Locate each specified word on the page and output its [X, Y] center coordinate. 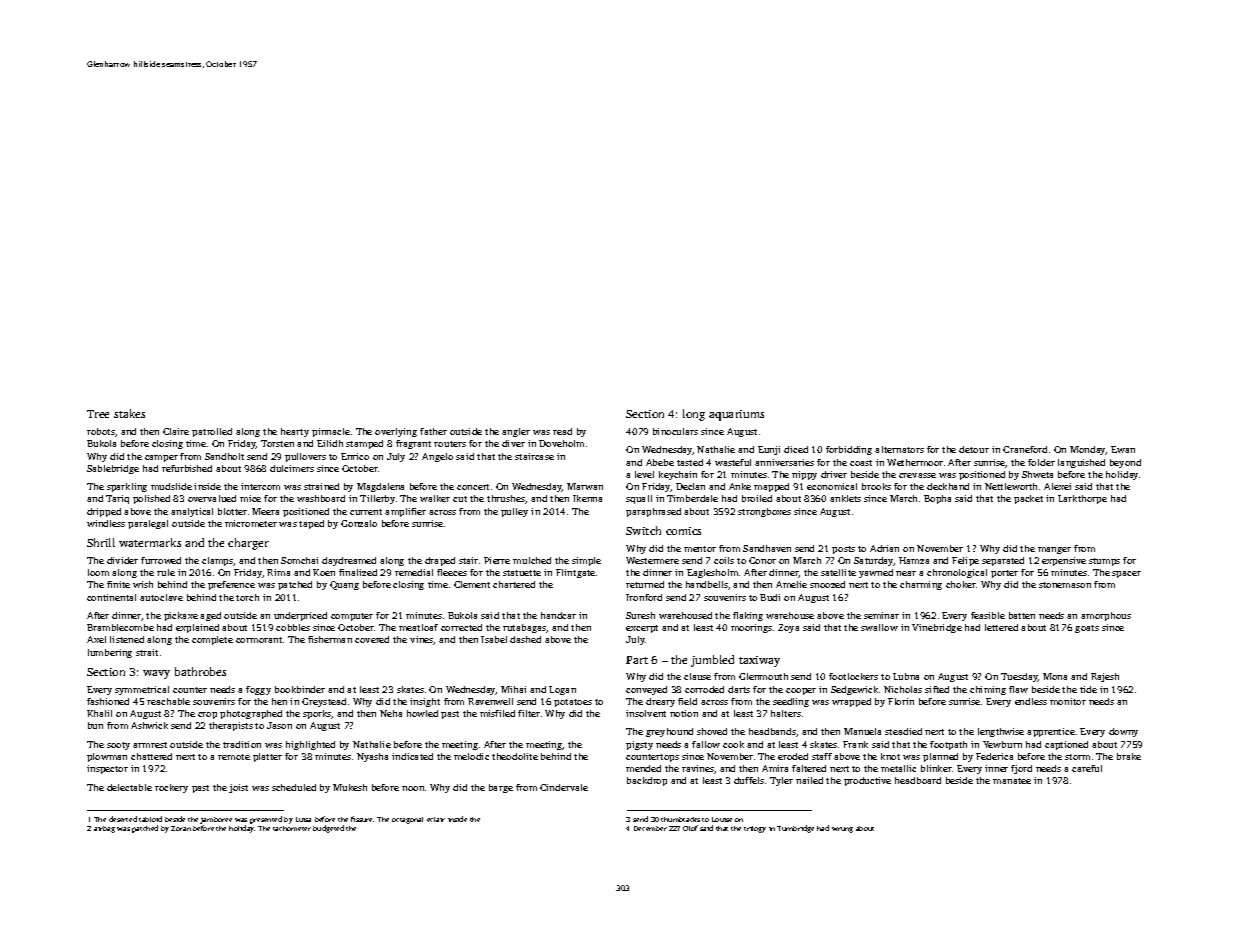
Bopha [937, 499]
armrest [150, 745]
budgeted [328, 829]
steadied [903, 731]
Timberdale [692, 498]
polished [151, 499]
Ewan [1123, 449]
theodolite [515, 756]
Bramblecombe [120, 627]
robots [101, 431]
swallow [879, 627]
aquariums [736, 415]
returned [645, 584]
